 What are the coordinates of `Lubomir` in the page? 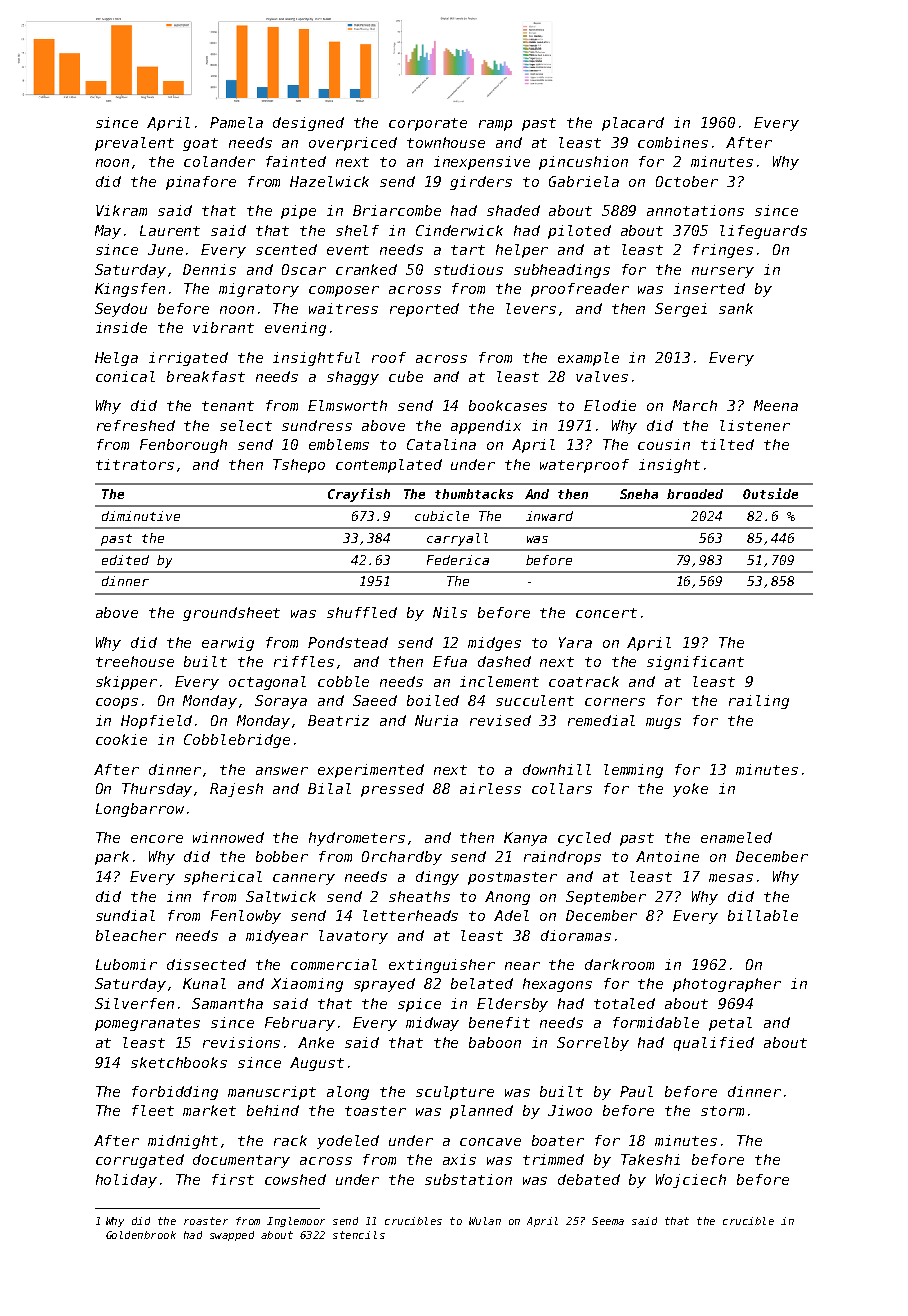 It's located at (126, 964).
